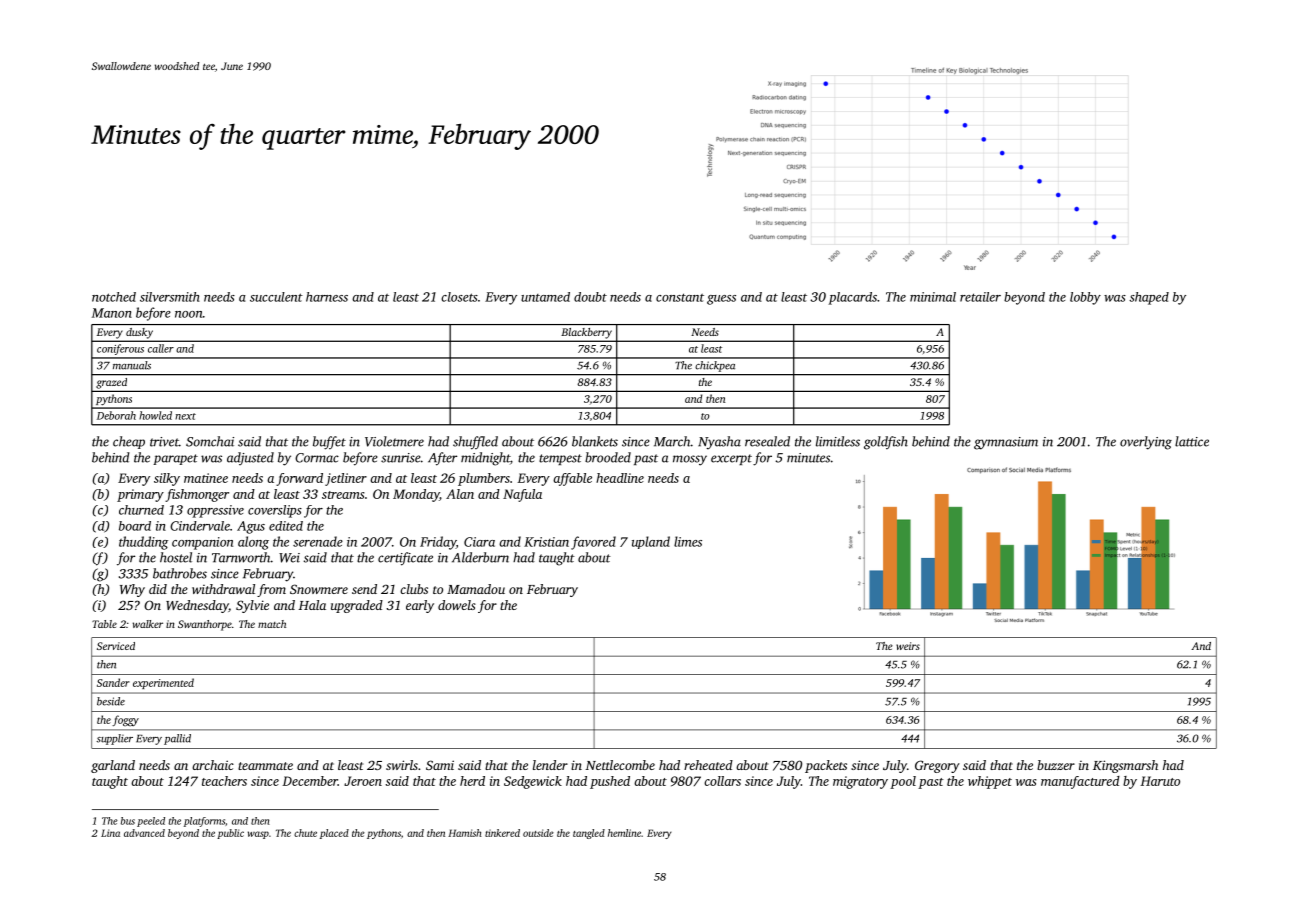 The width and height of the page is (1308, 924). I want to click on parapet, so click(175, 459).
